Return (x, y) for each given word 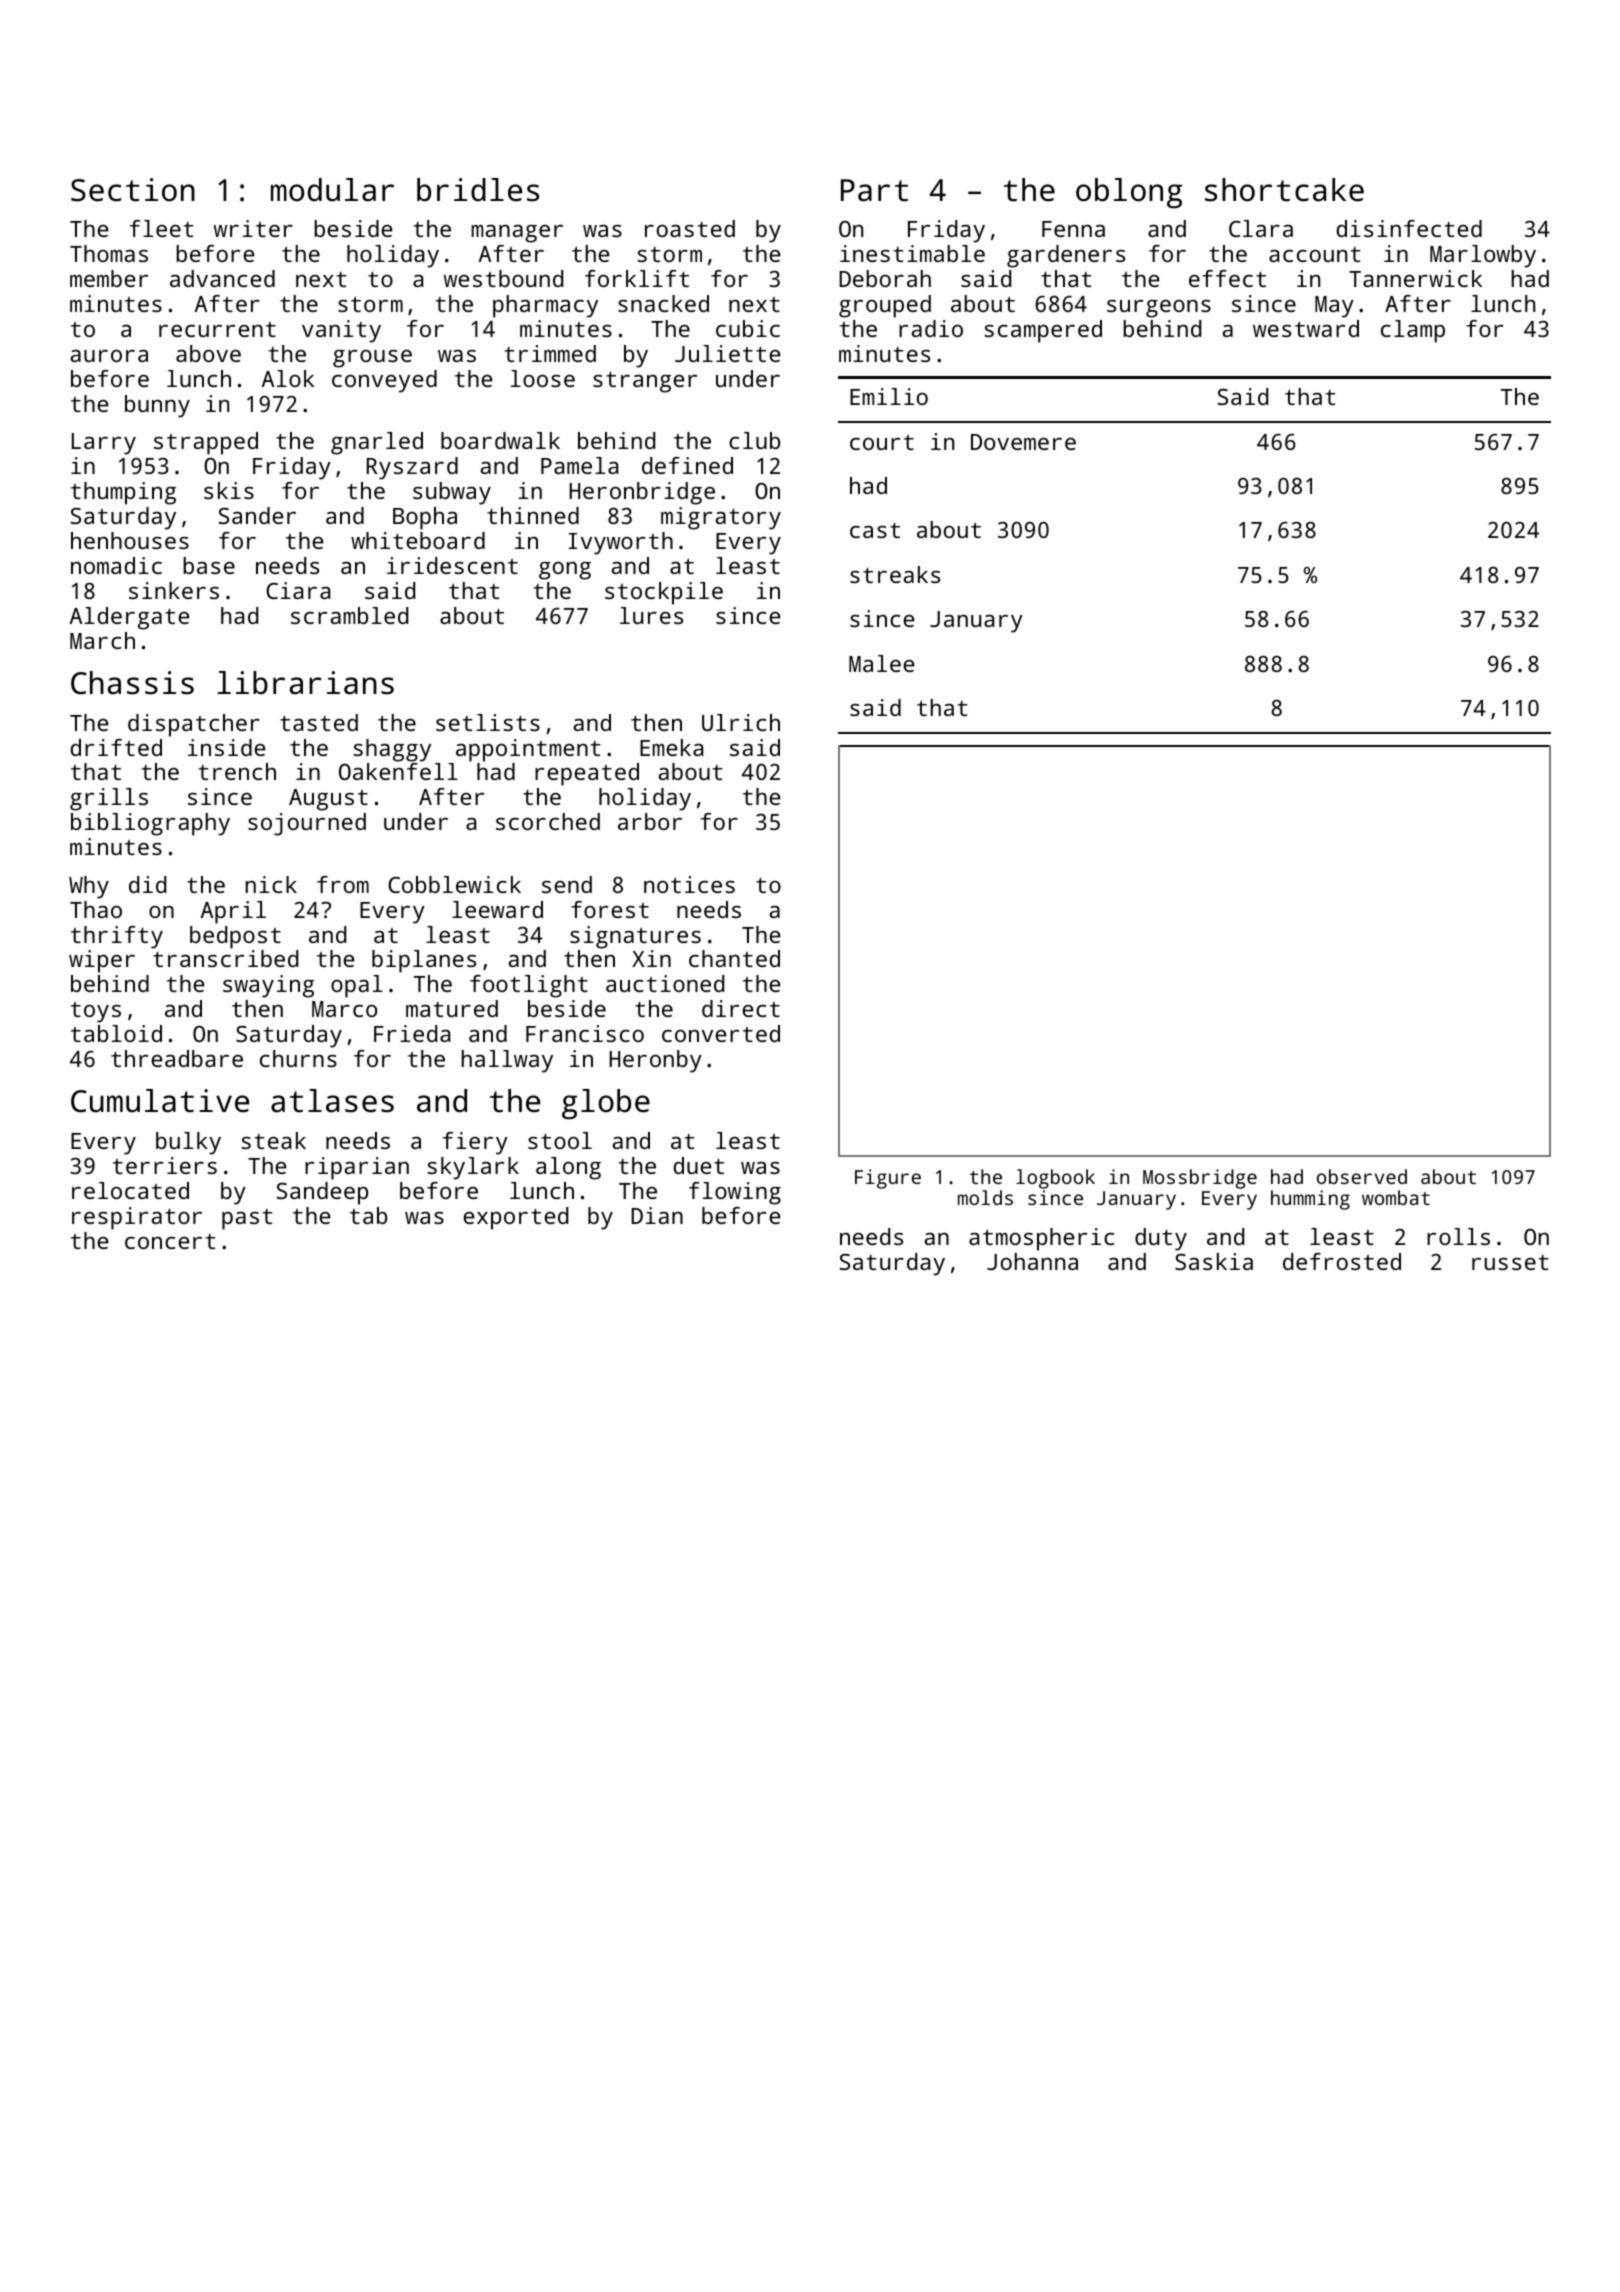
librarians (306, 683)
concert (170, 1241)
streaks (895, 574)
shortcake (1284, 190)
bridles (478, 190)
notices (689, 884)
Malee (882, 663)
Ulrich (741, 722)
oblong (1129, 193)
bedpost (235, 937)
